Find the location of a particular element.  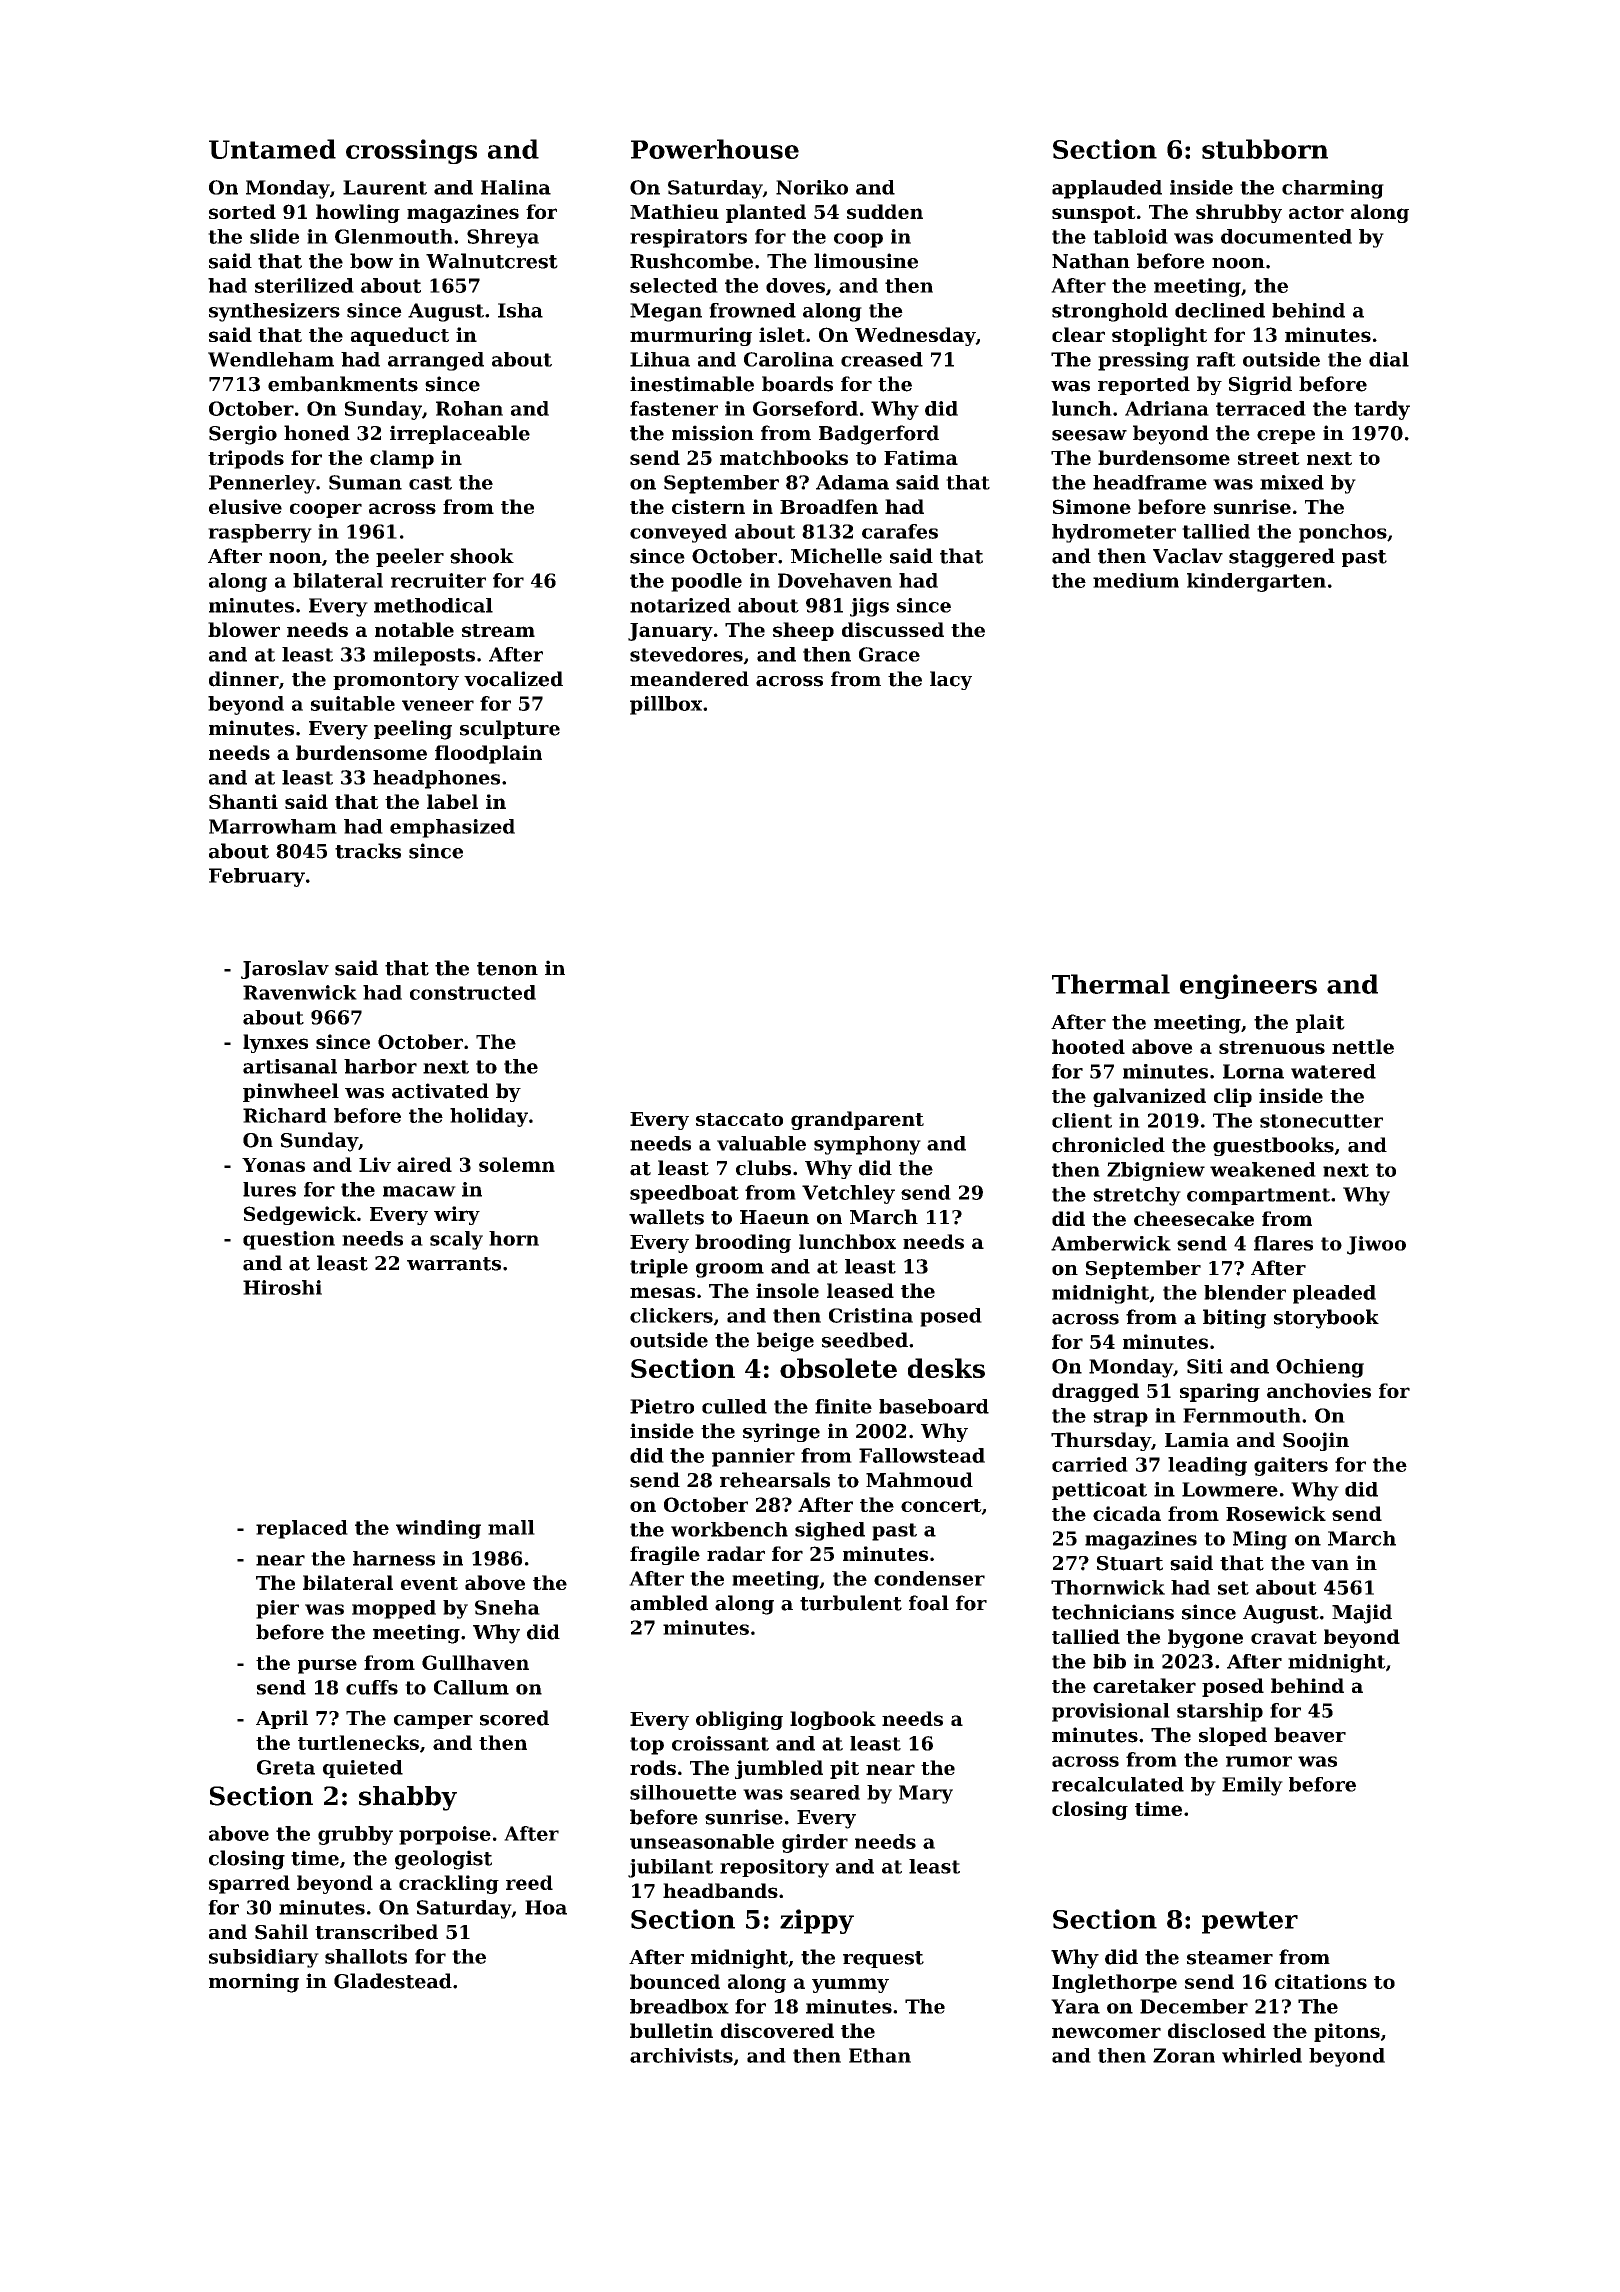

Jiwoo is located at coordinates (1376, 1245).
